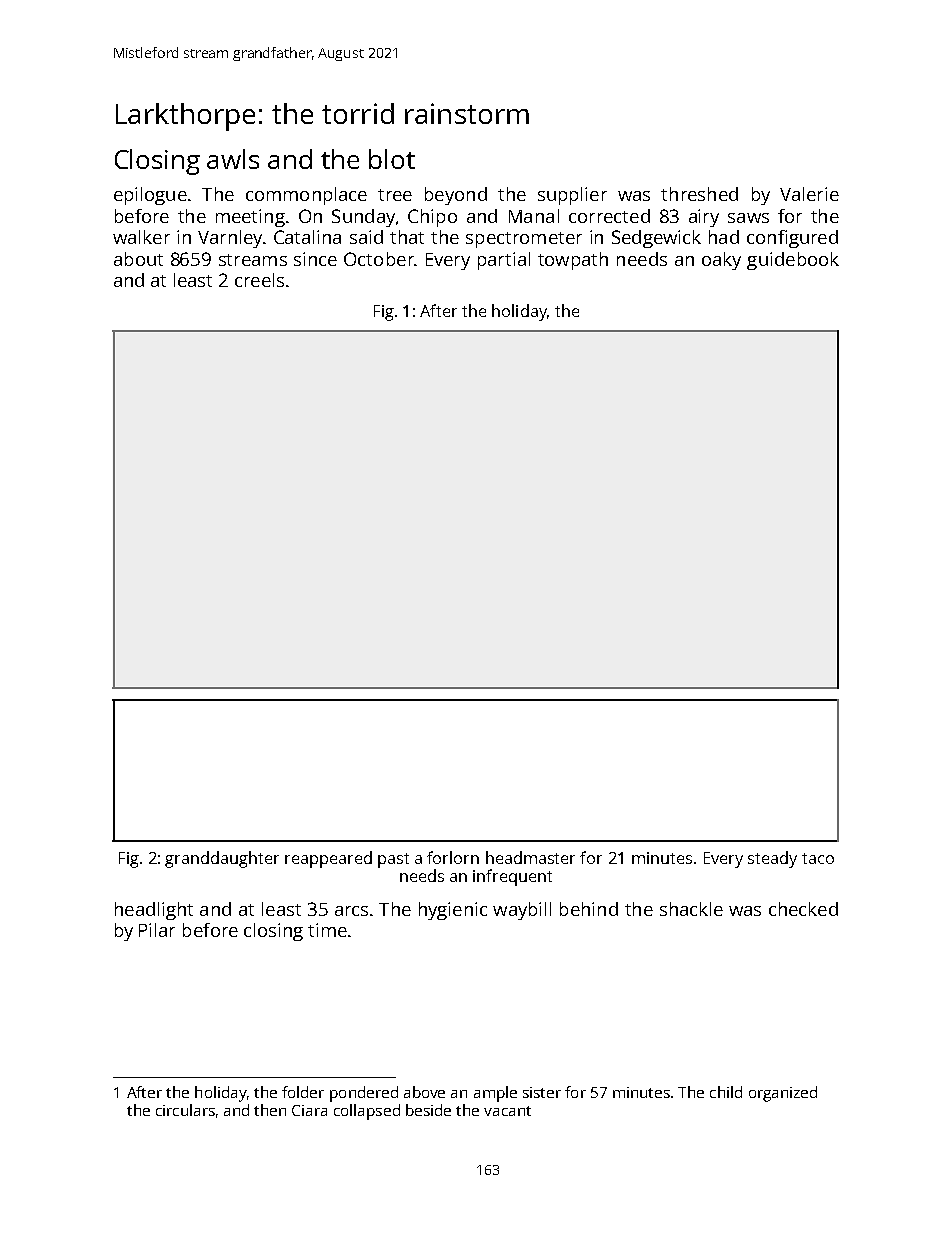 The width and height of the document is (952, 1233). Describe the element at coordinates (573, 261) in the document. I see `towpath` at that location.
